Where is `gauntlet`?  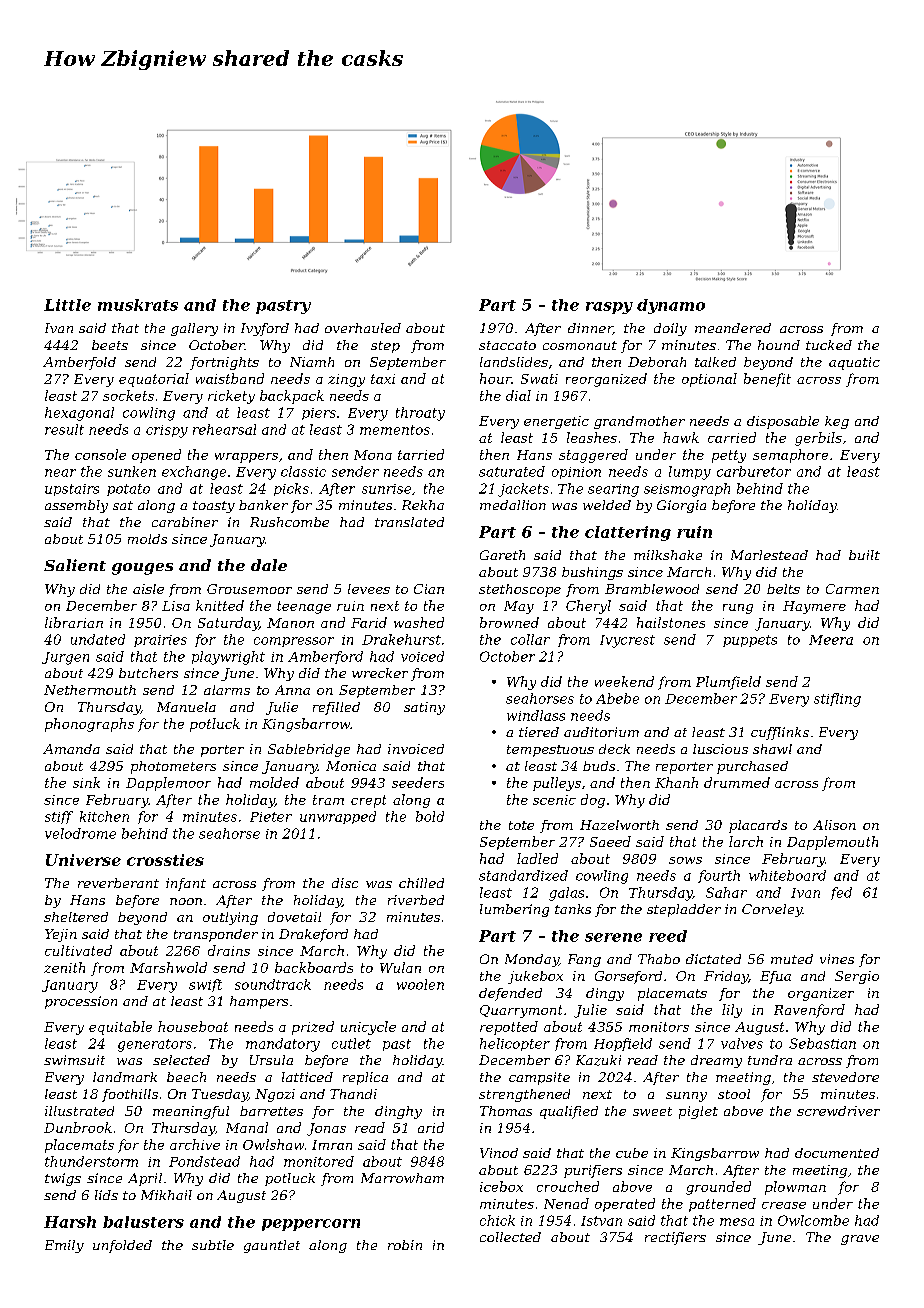 gauntlet is located at coordinates (272, 1246).
